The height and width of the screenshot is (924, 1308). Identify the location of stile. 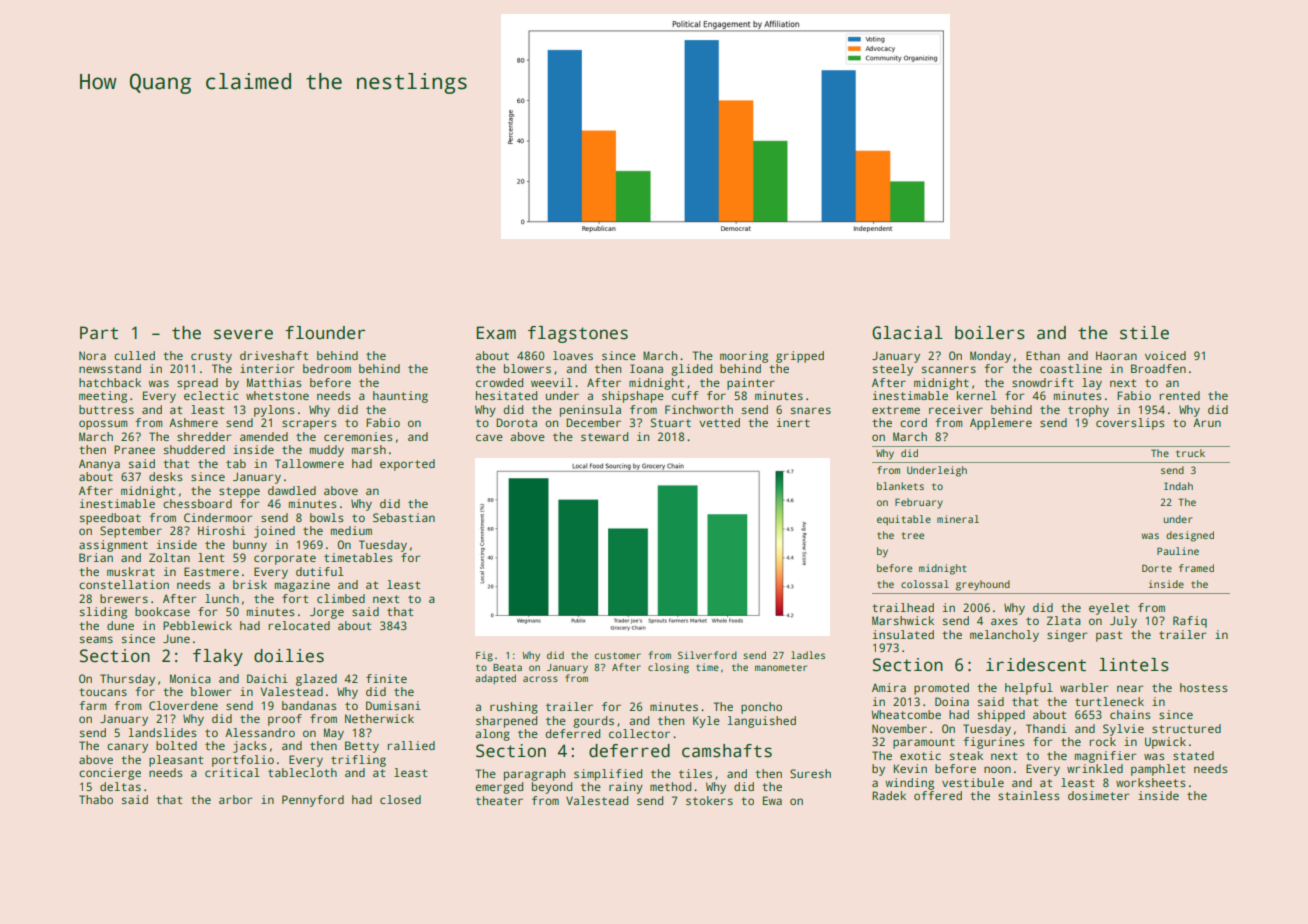
(1144, 333).
